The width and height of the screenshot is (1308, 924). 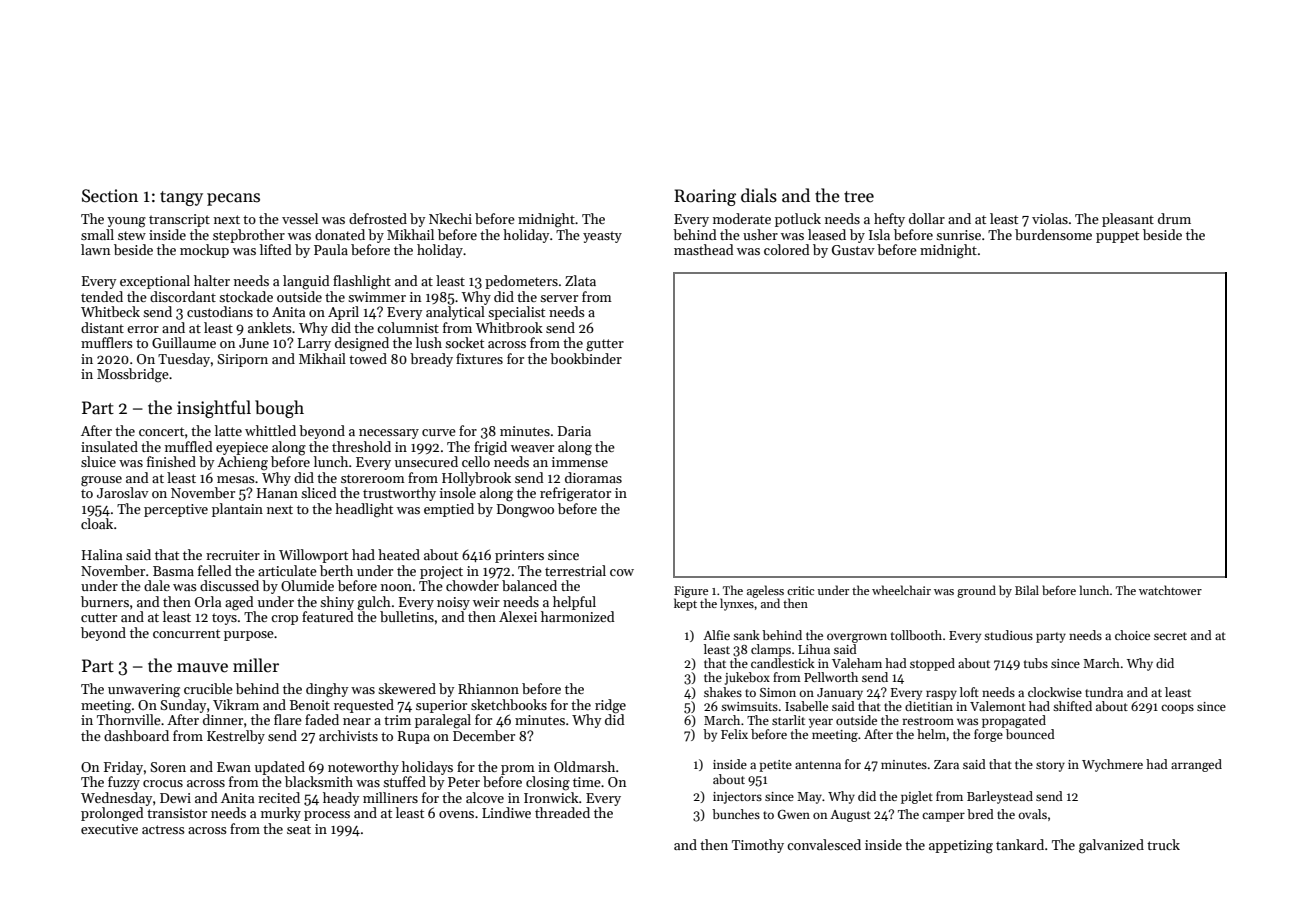 What do you see at coordinates (186, 633) in the screenshot?
I see `concurrent` at bounding box center [186, 633].
